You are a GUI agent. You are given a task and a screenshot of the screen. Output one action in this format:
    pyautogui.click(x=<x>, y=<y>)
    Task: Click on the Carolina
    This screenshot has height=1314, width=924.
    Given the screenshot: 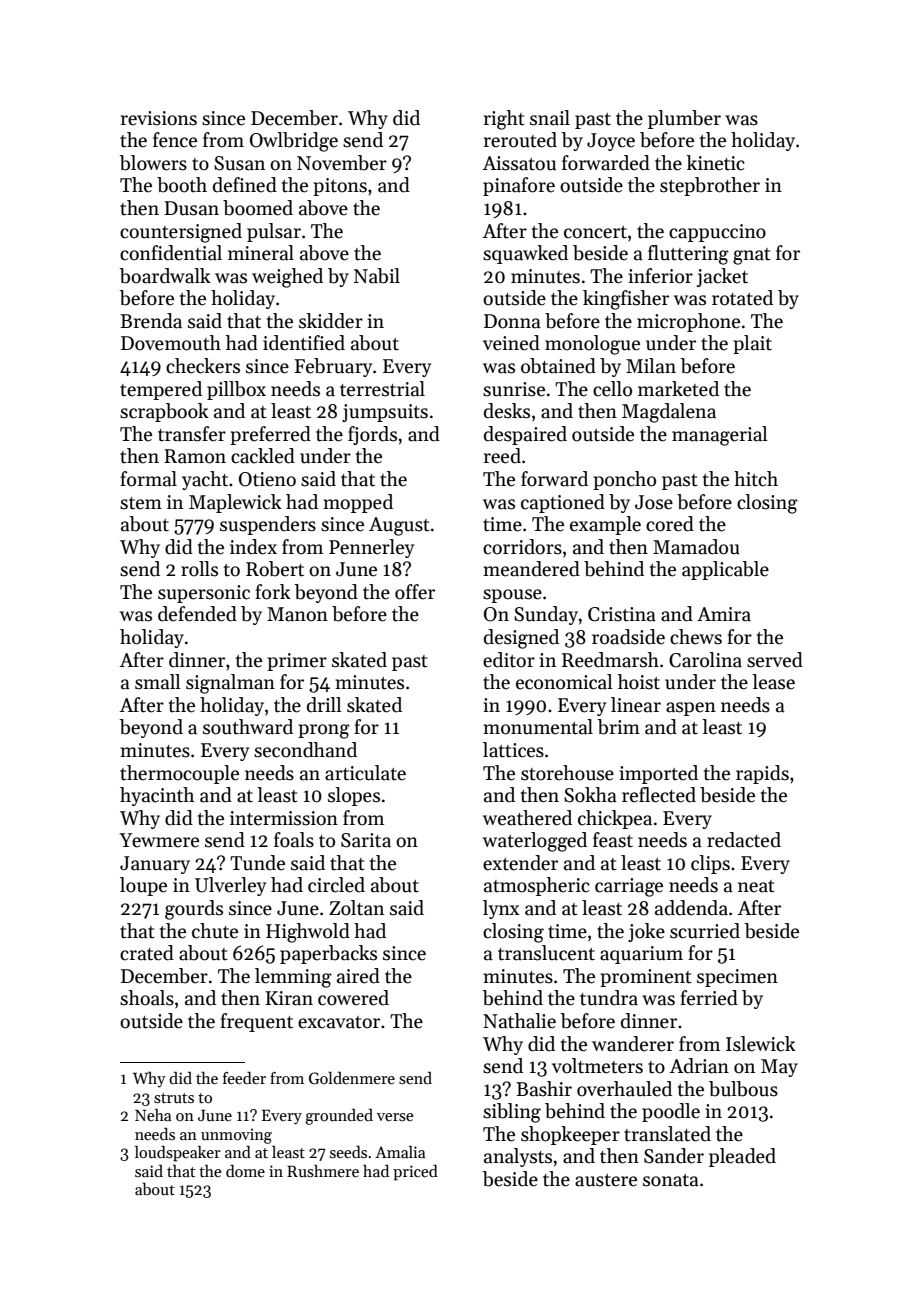 What is the action you would take?
    pyautogui.click(x=705, y=660)
